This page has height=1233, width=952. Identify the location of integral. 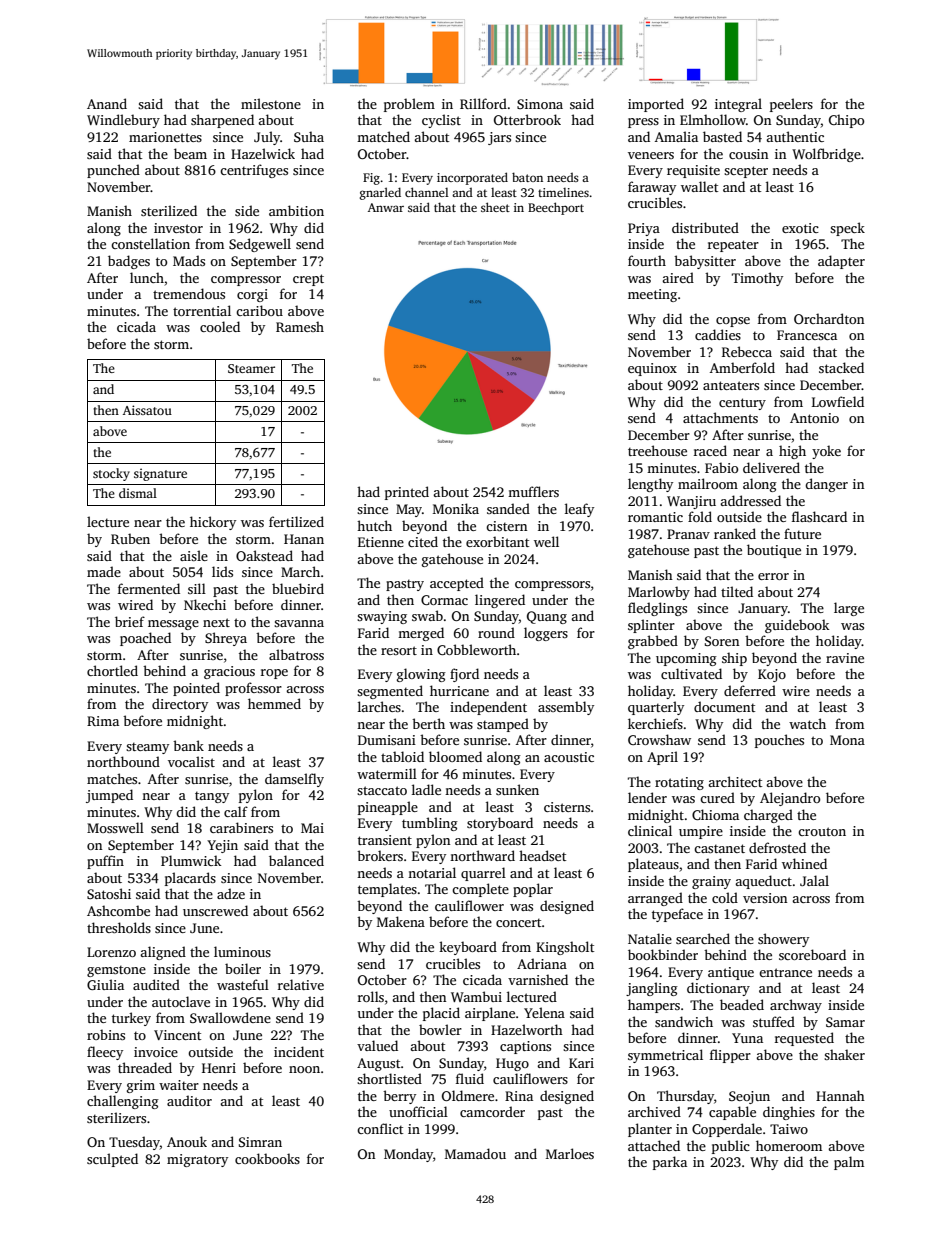
(738, 105).
